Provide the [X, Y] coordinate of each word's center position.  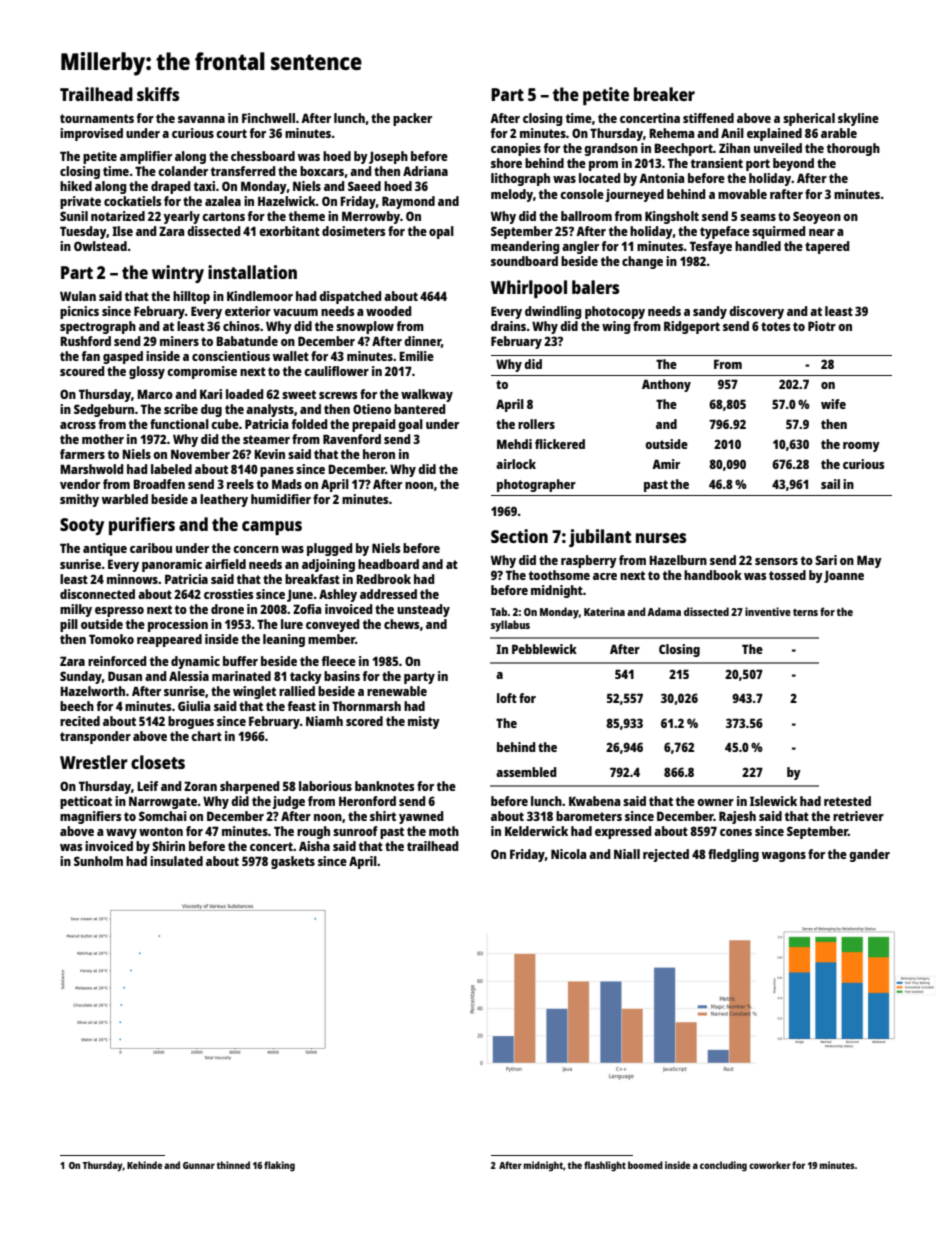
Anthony [666, 385]
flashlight [605, 1166]
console [582, 194]
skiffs [158, 94]
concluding [723, 1166]
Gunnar [199, 1165]
